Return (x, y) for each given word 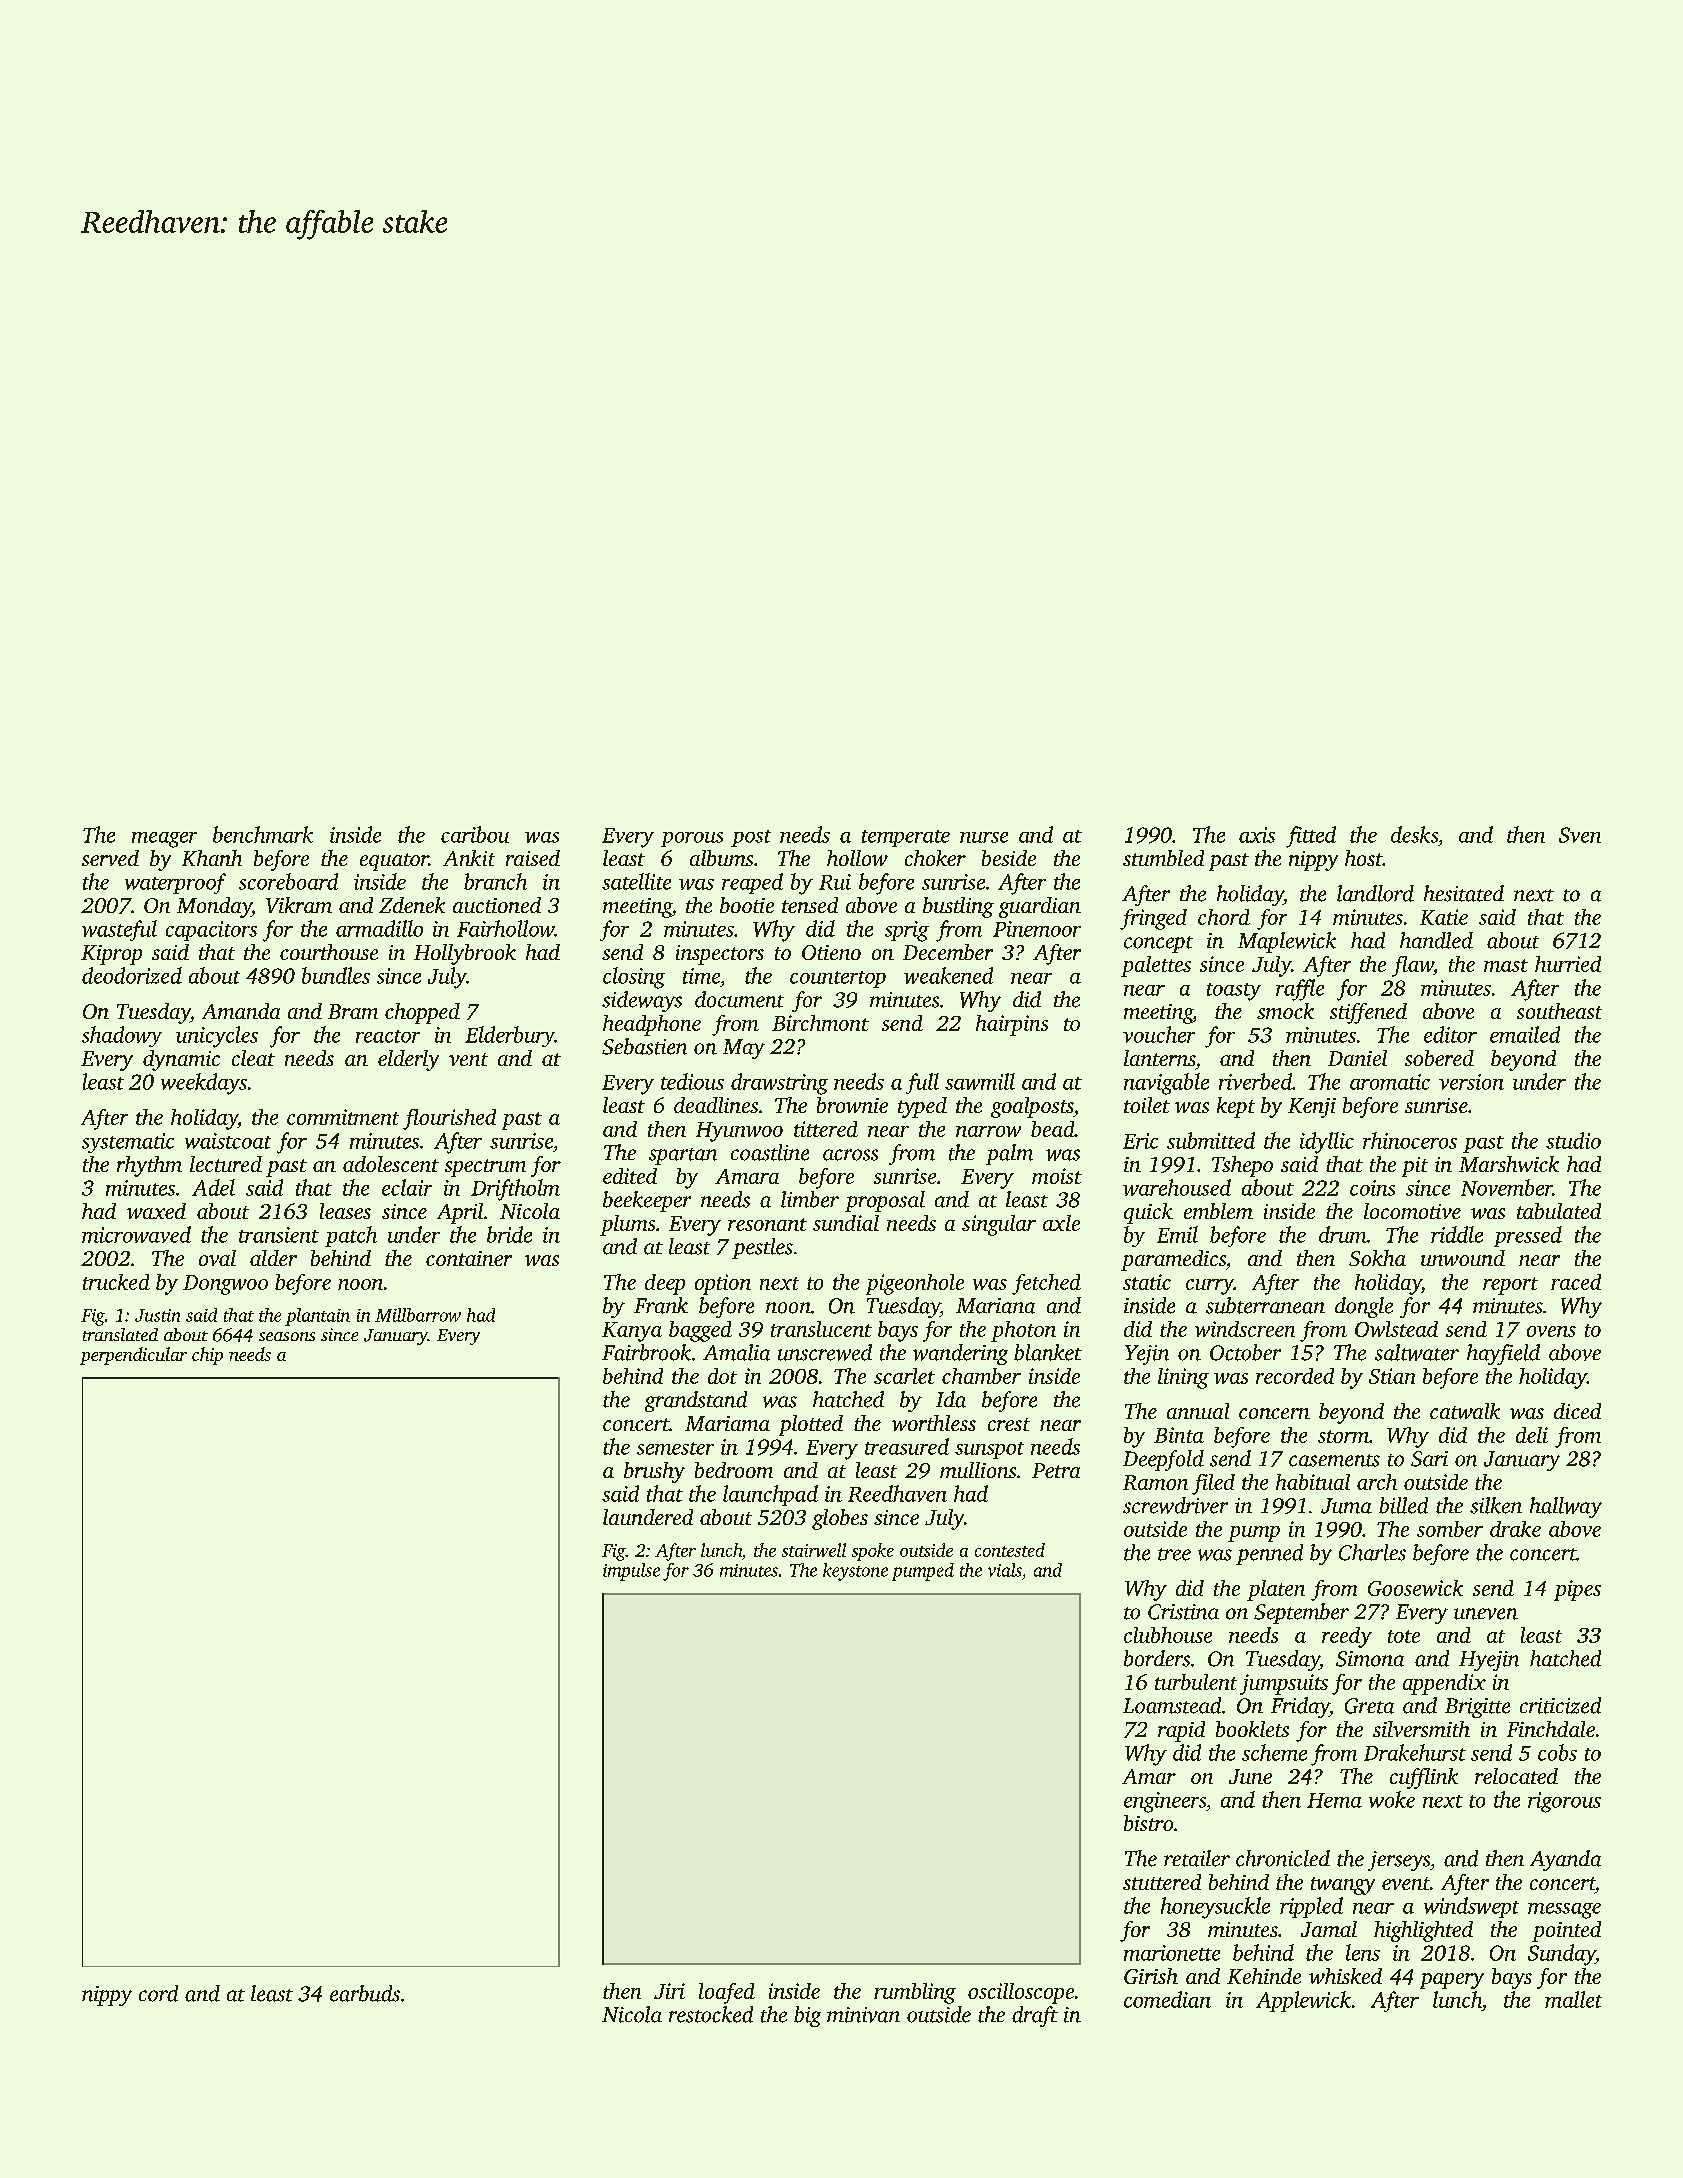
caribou (475, 834)
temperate (906, 838)
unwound (1463, 1258)
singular (999, 1225)
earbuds (365, 1993)
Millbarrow (418, 1315)
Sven (1580, 835)
